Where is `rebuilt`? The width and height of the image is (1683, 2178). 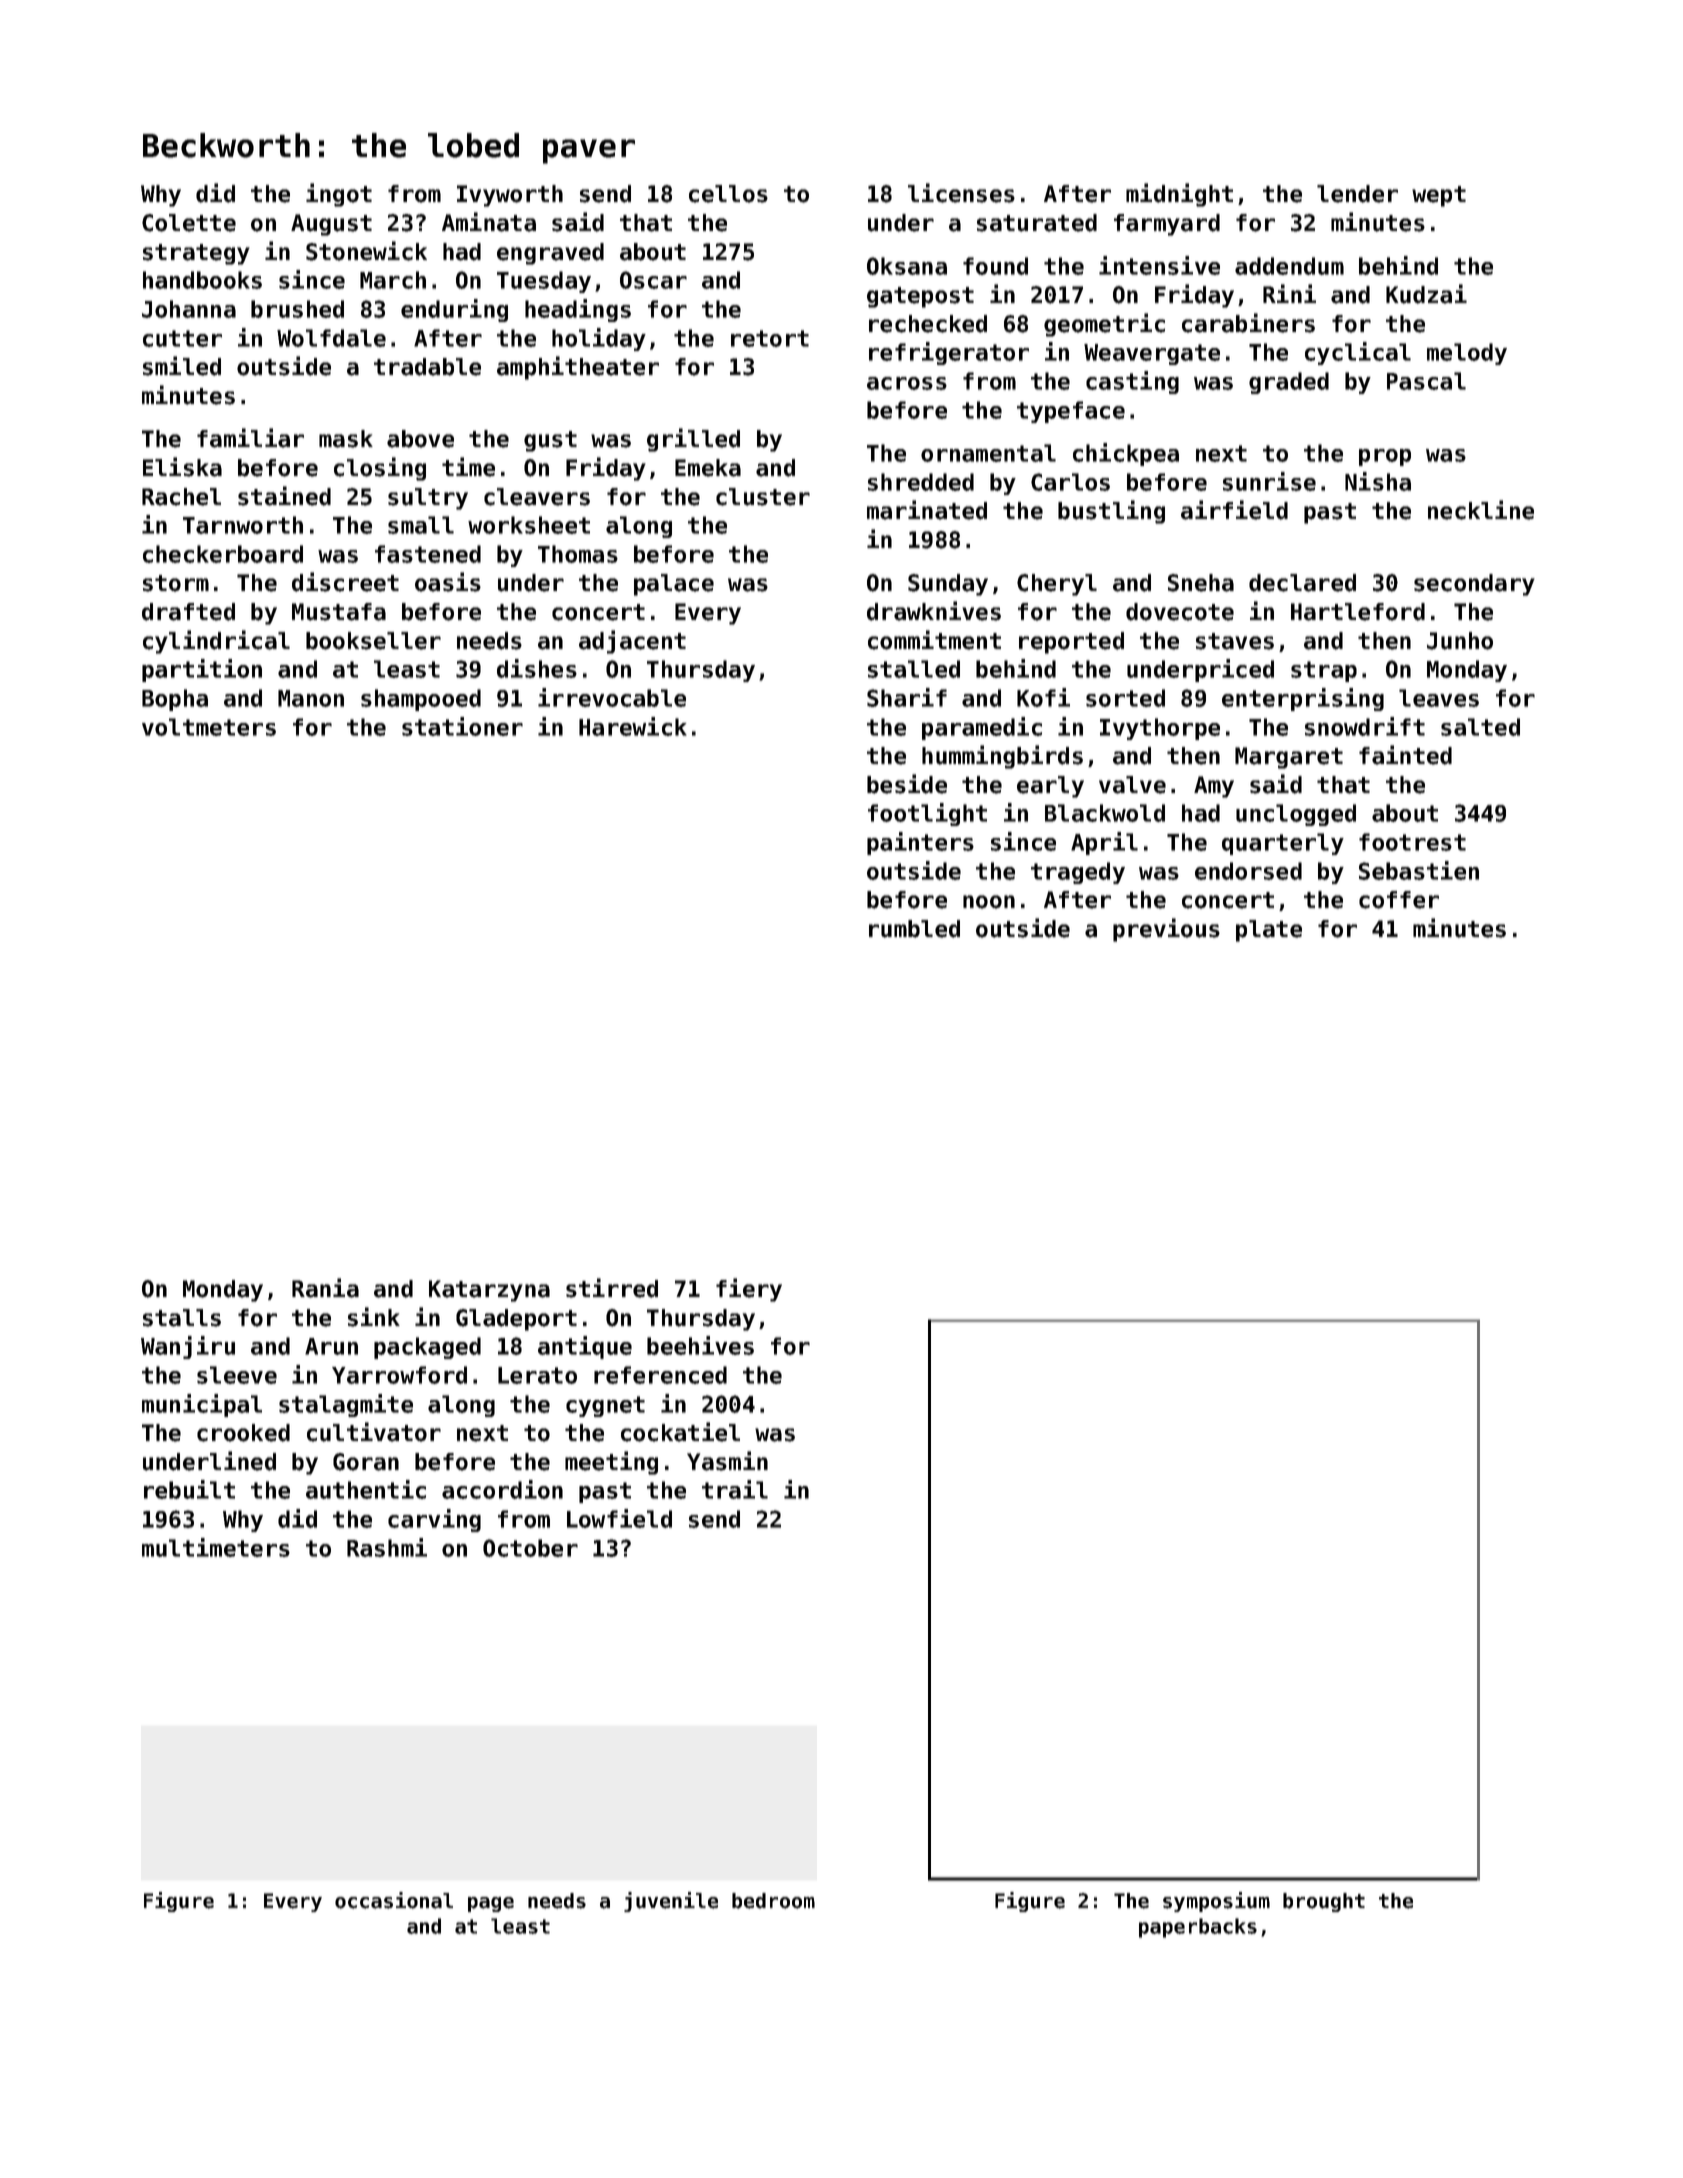 rebuilt is located at coordinates (189, 1489).
